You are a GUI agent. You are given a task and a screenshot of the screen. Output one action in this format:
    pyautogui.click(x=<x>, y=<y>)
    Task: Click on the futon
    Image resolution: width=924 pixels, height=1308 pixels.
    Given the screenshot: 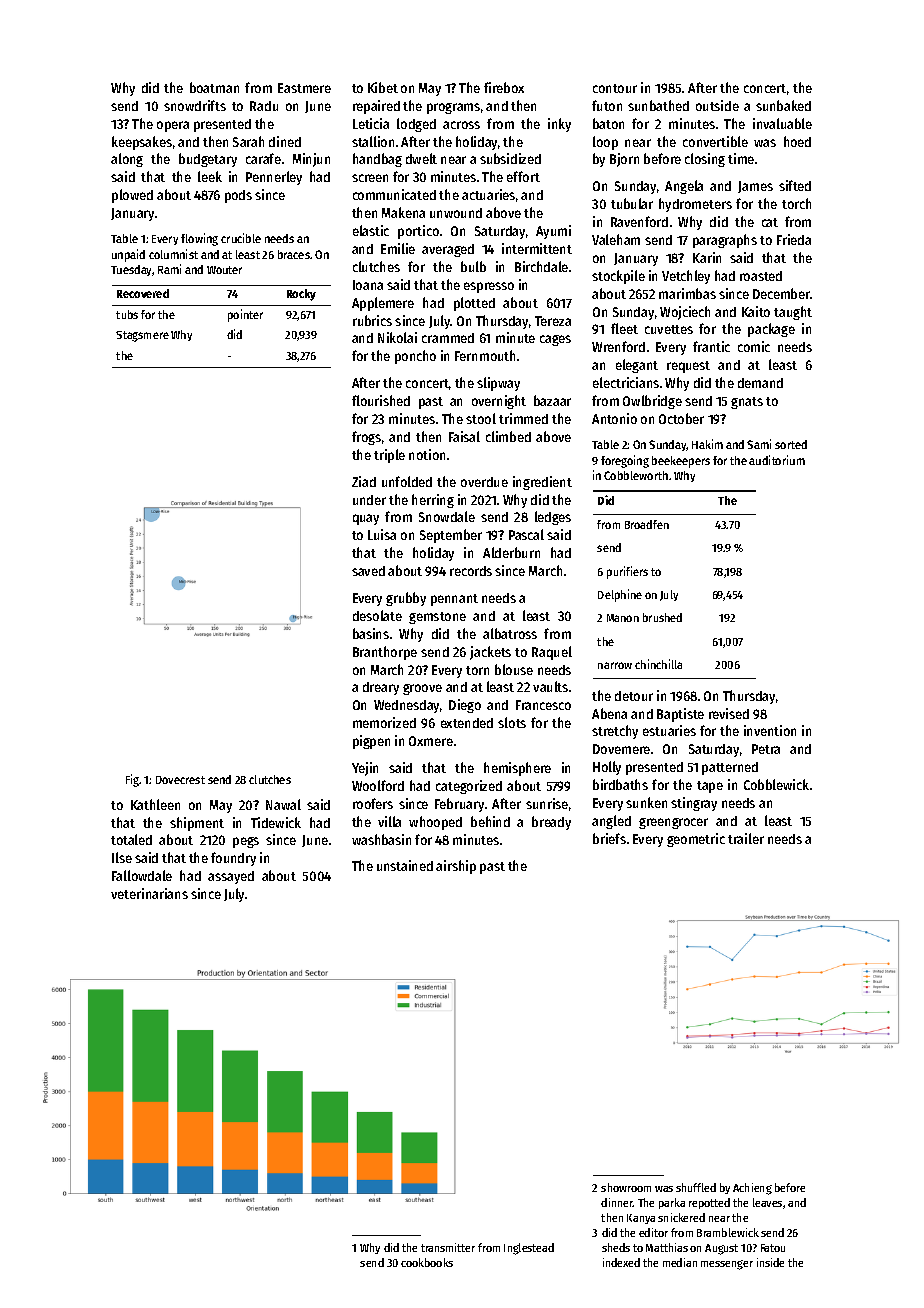 What is the action you would take?
    pyautogui.click(x=607, y=105)
